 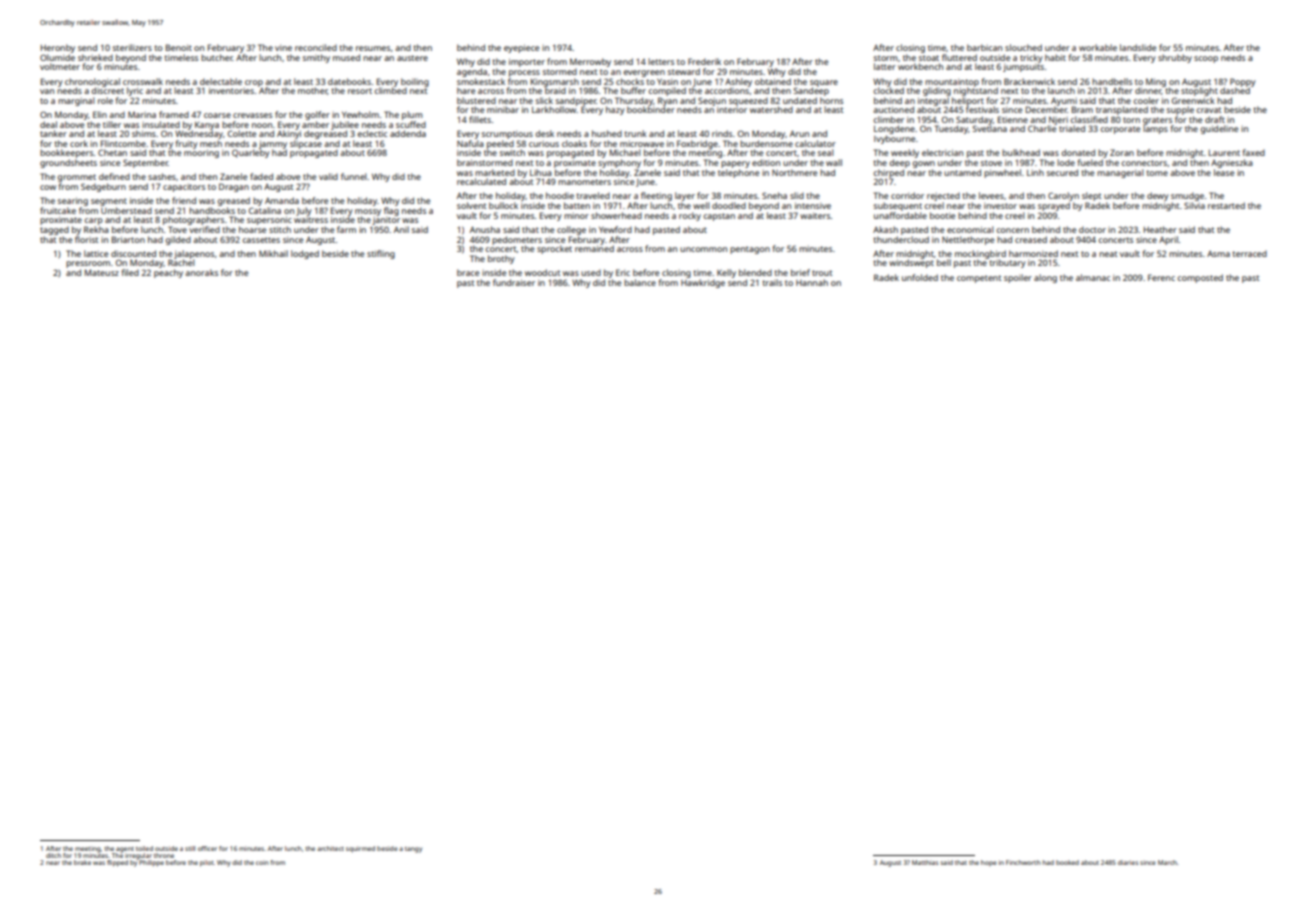 What do you see at coordinates (1045, 278) in the page?
I see `along` at bounding box center [1045, 278].
